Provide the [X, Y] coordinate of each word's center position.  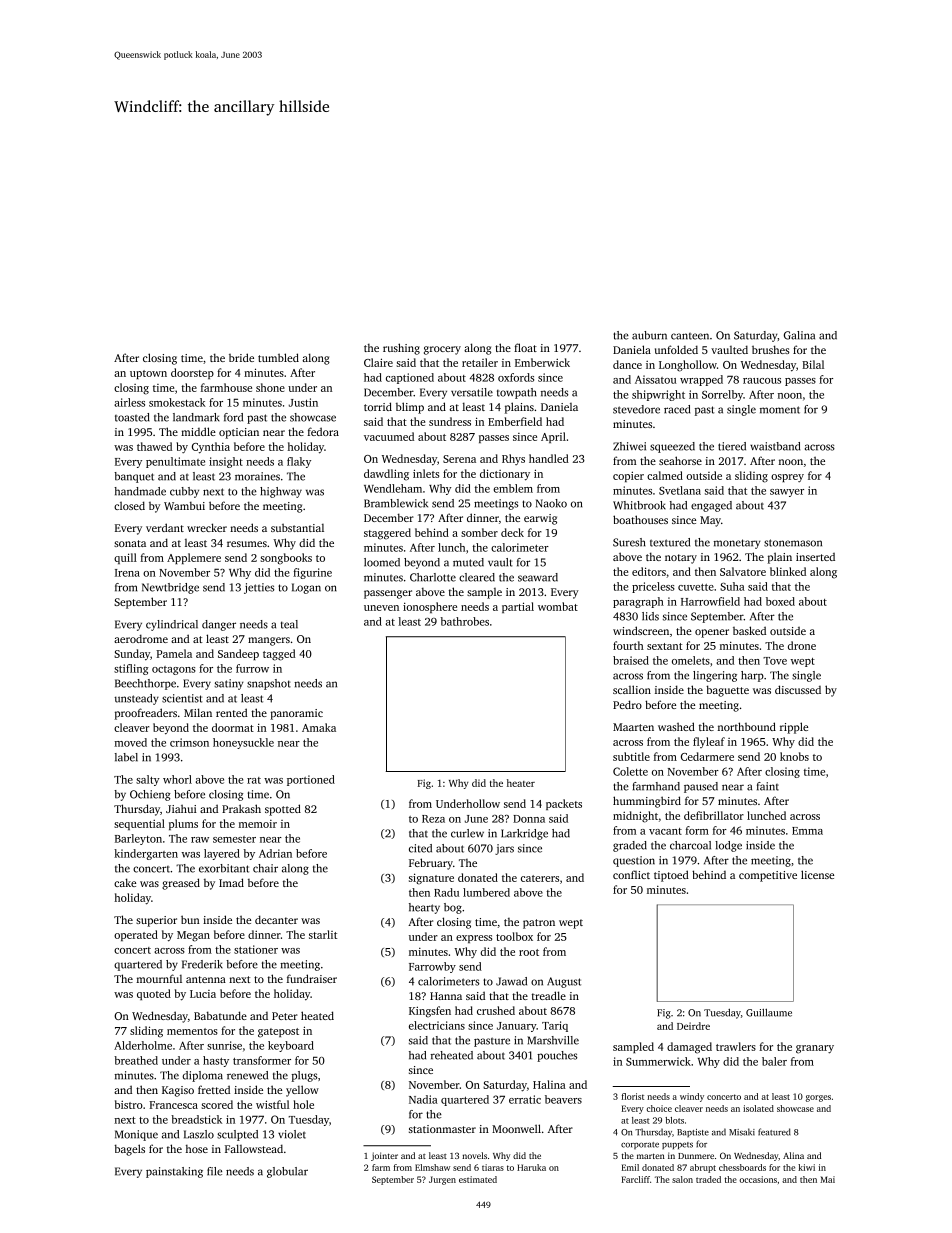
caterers [540, 878]
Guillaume [769, 1013]
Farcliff [636, 1179]
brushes [771, 349]
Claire [378, 362]
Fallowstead [254, 1148]
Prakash [241, 808]
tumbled [278, 357]
